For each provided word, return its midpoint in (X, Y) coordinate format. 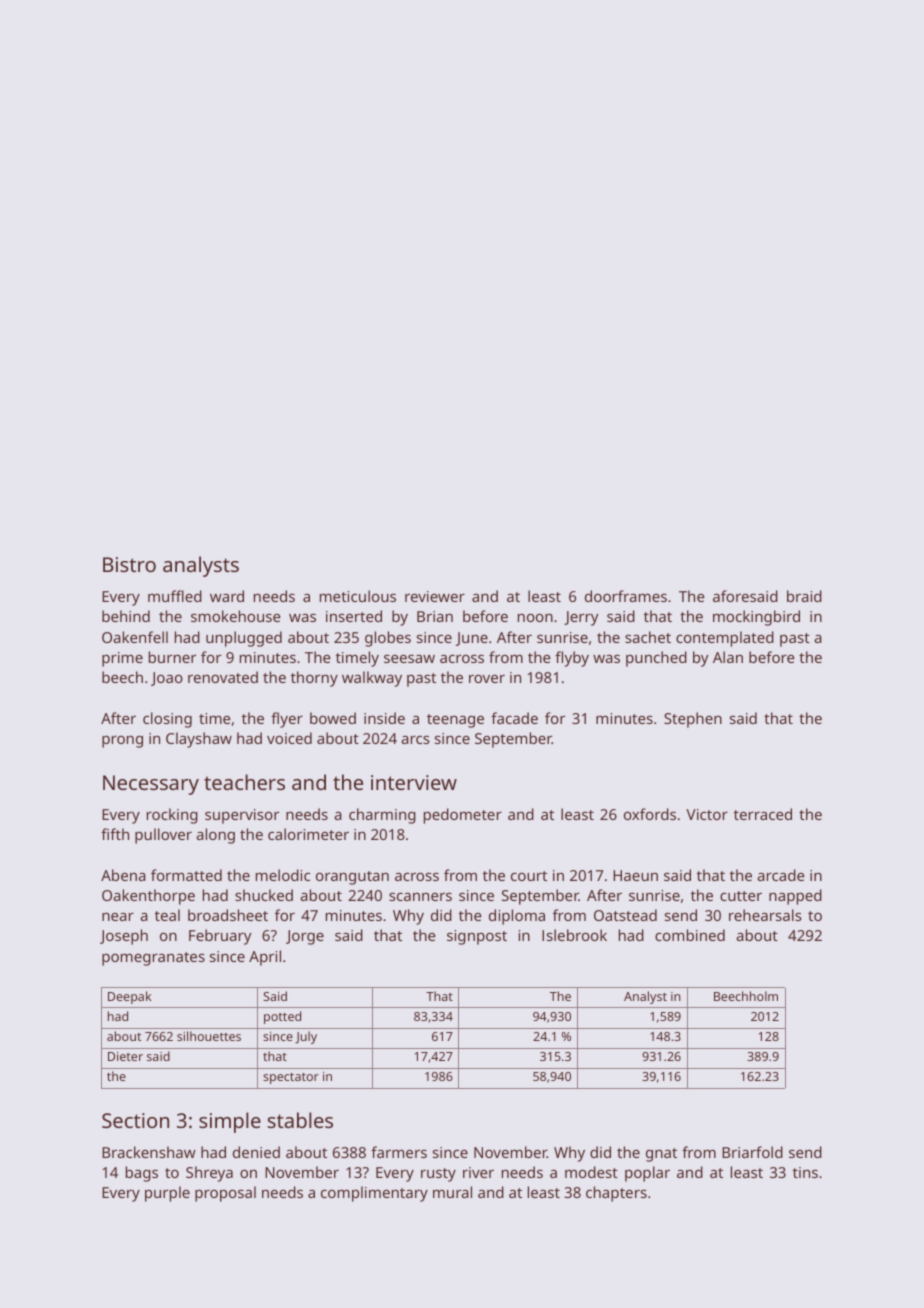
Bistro (129, 564)
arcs (415, 740)
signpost (477, 937)
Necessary (151, 785)
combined (690, 935)
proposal (225, 1194)
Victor (707, 814)
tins (805, 1172)
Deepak (129, 997)
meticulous (358, 596)
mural (452, 1192)
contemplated (725, 639)
